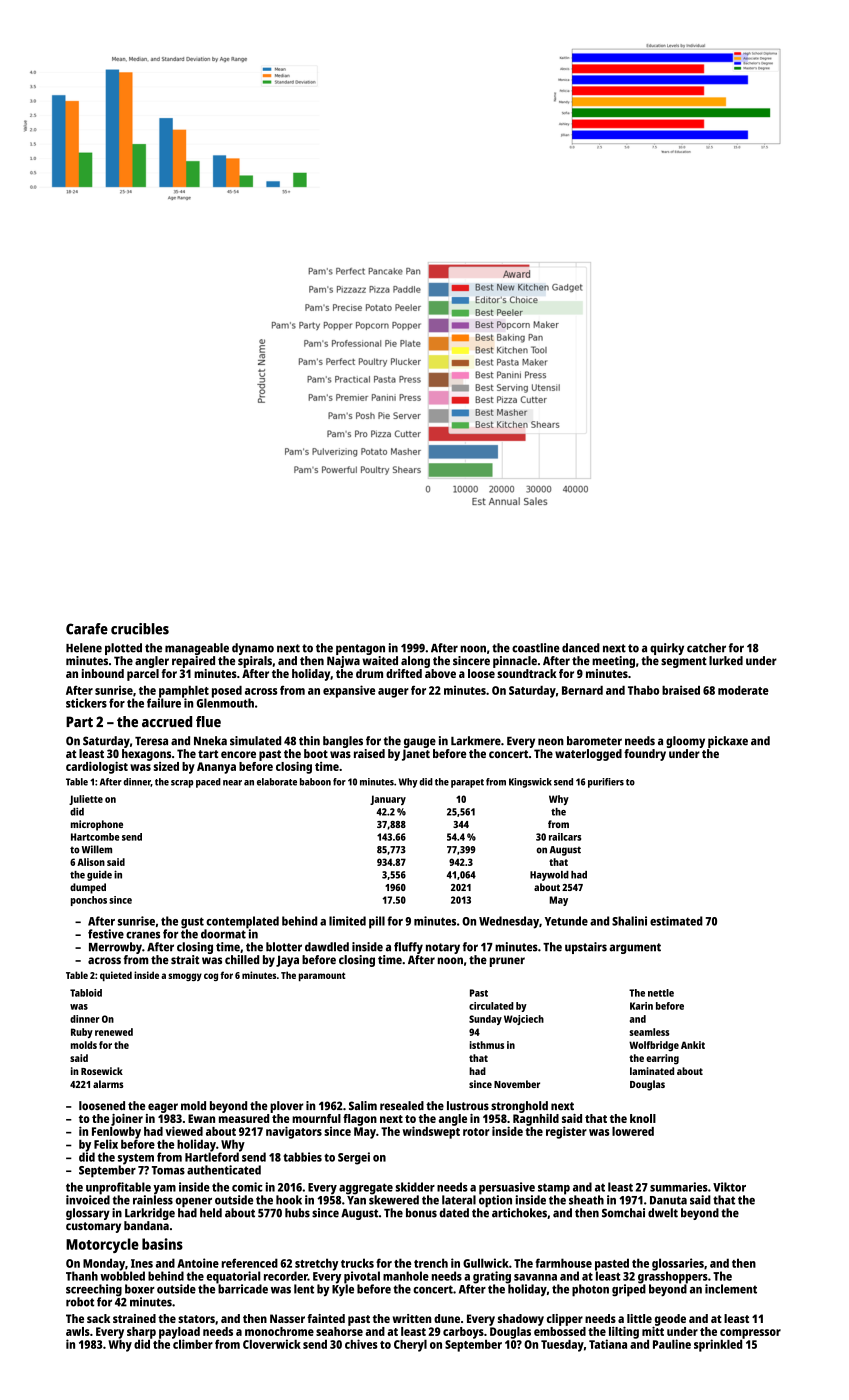 The image size is (849, 1400). Describe the element at coordinates (227, 692) in the page. I see `posed` at that location.
